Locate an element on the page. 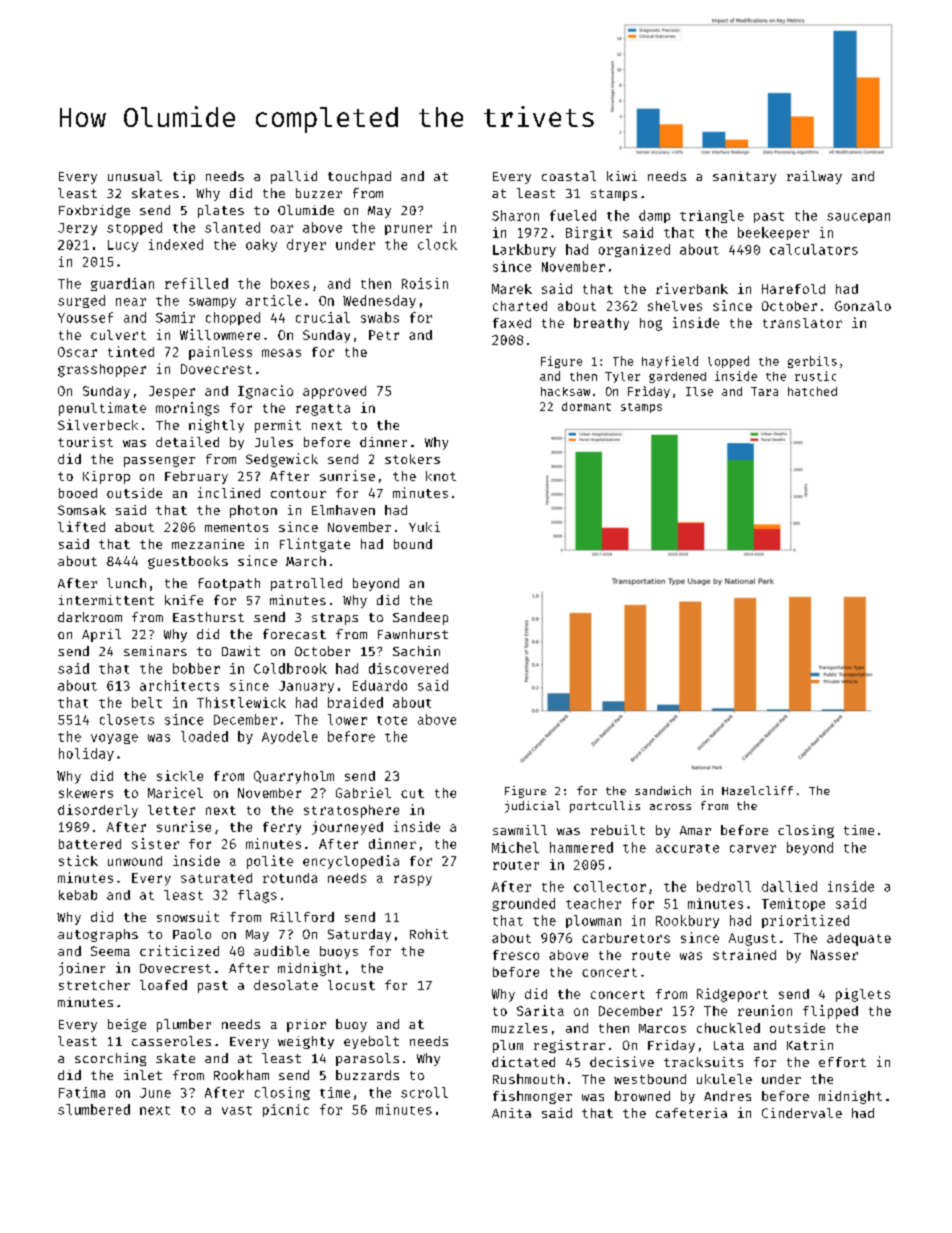 The image size is (952, 1233). touchpad is located at coordinates (359, 177).
